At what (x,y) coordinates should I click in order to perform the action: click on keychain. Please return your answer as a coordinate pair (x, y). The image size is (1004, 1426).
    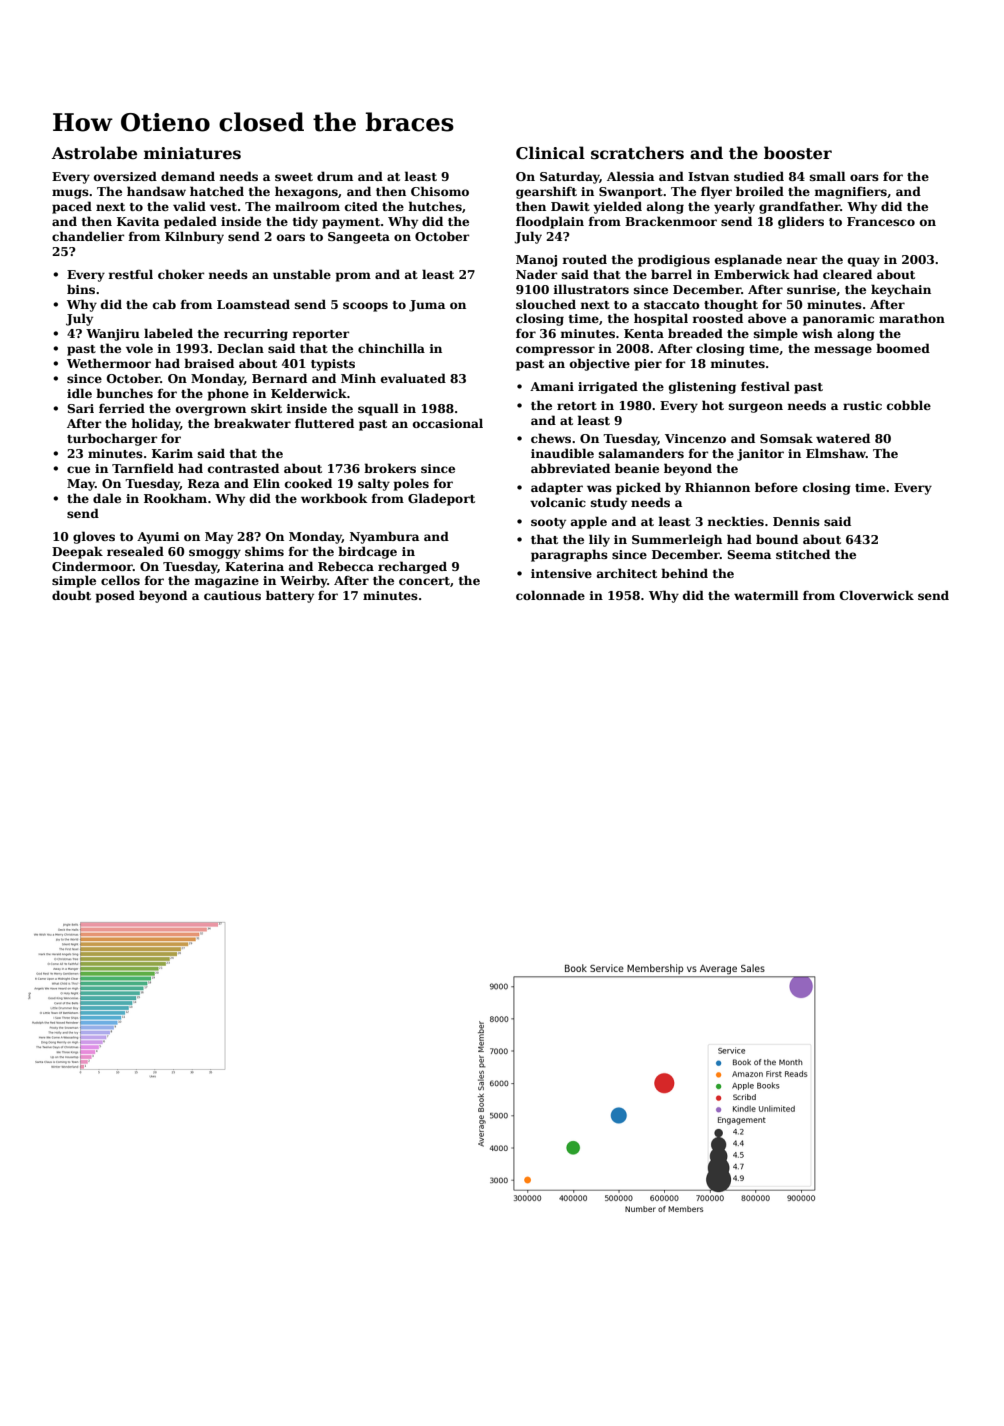
    Looking at the image, I should click on (901, 290).
